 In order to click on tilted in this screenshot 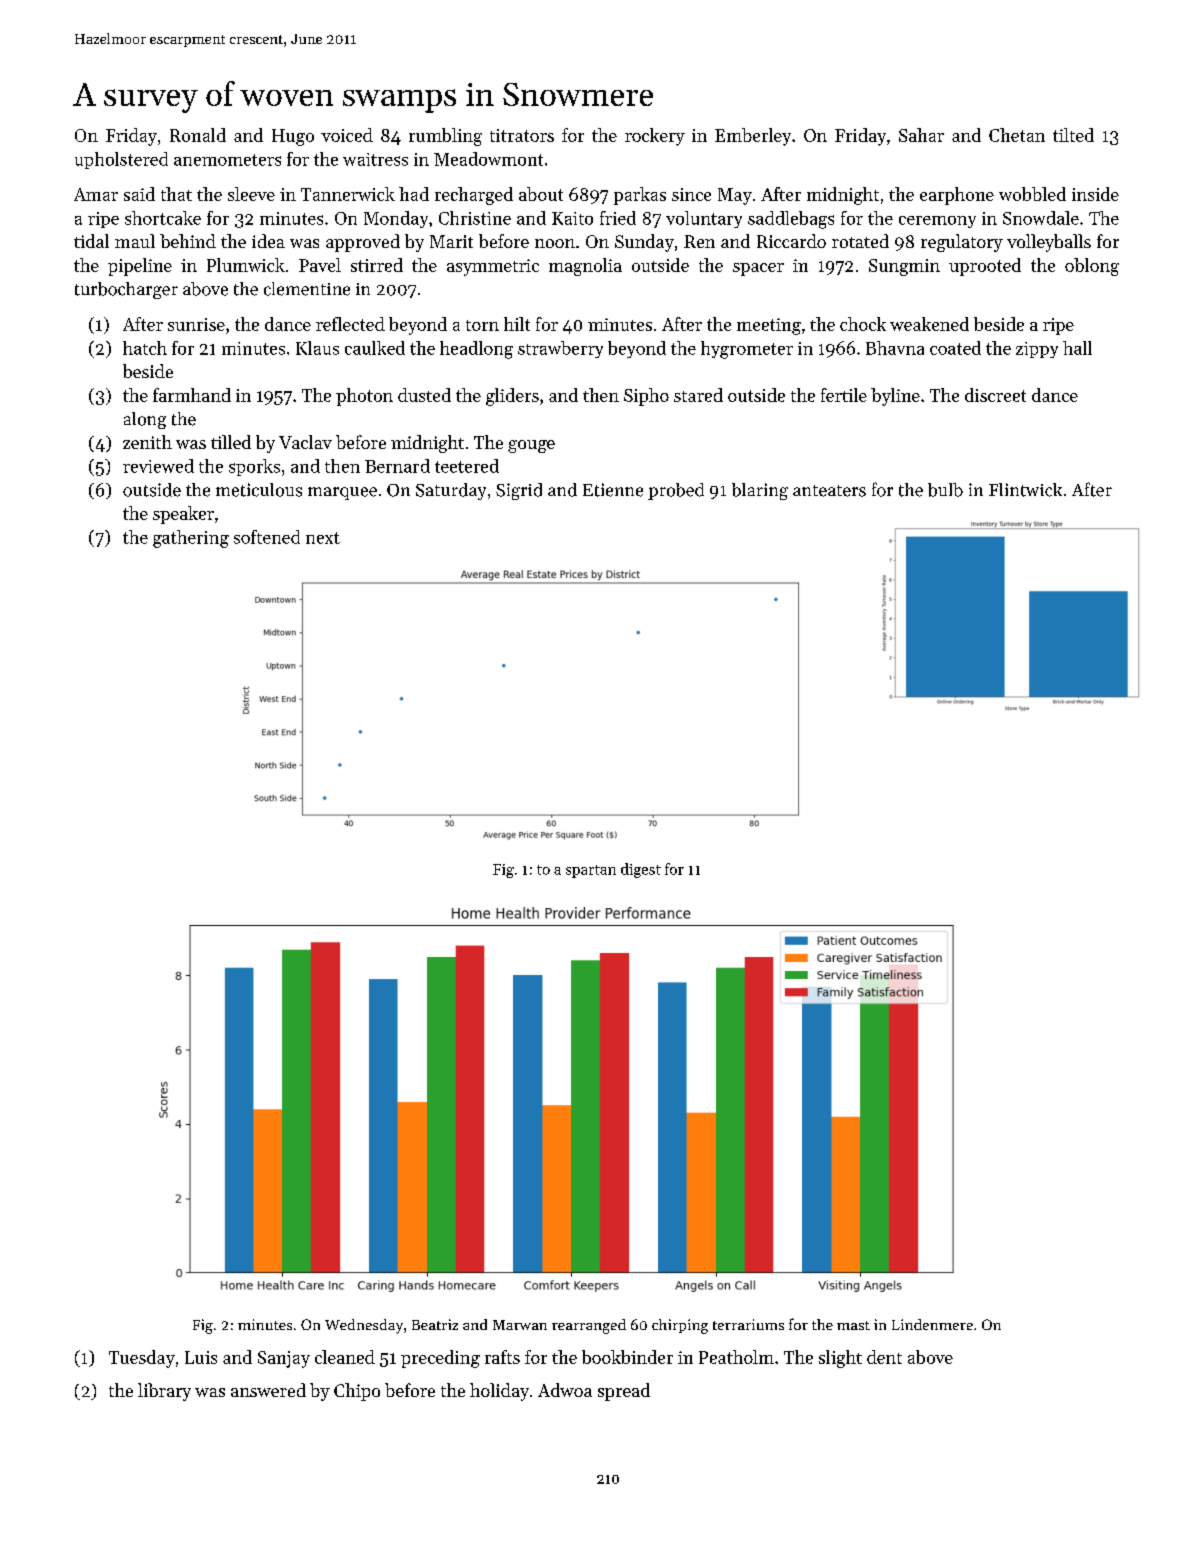, I will do `click(1073, 135)`.
